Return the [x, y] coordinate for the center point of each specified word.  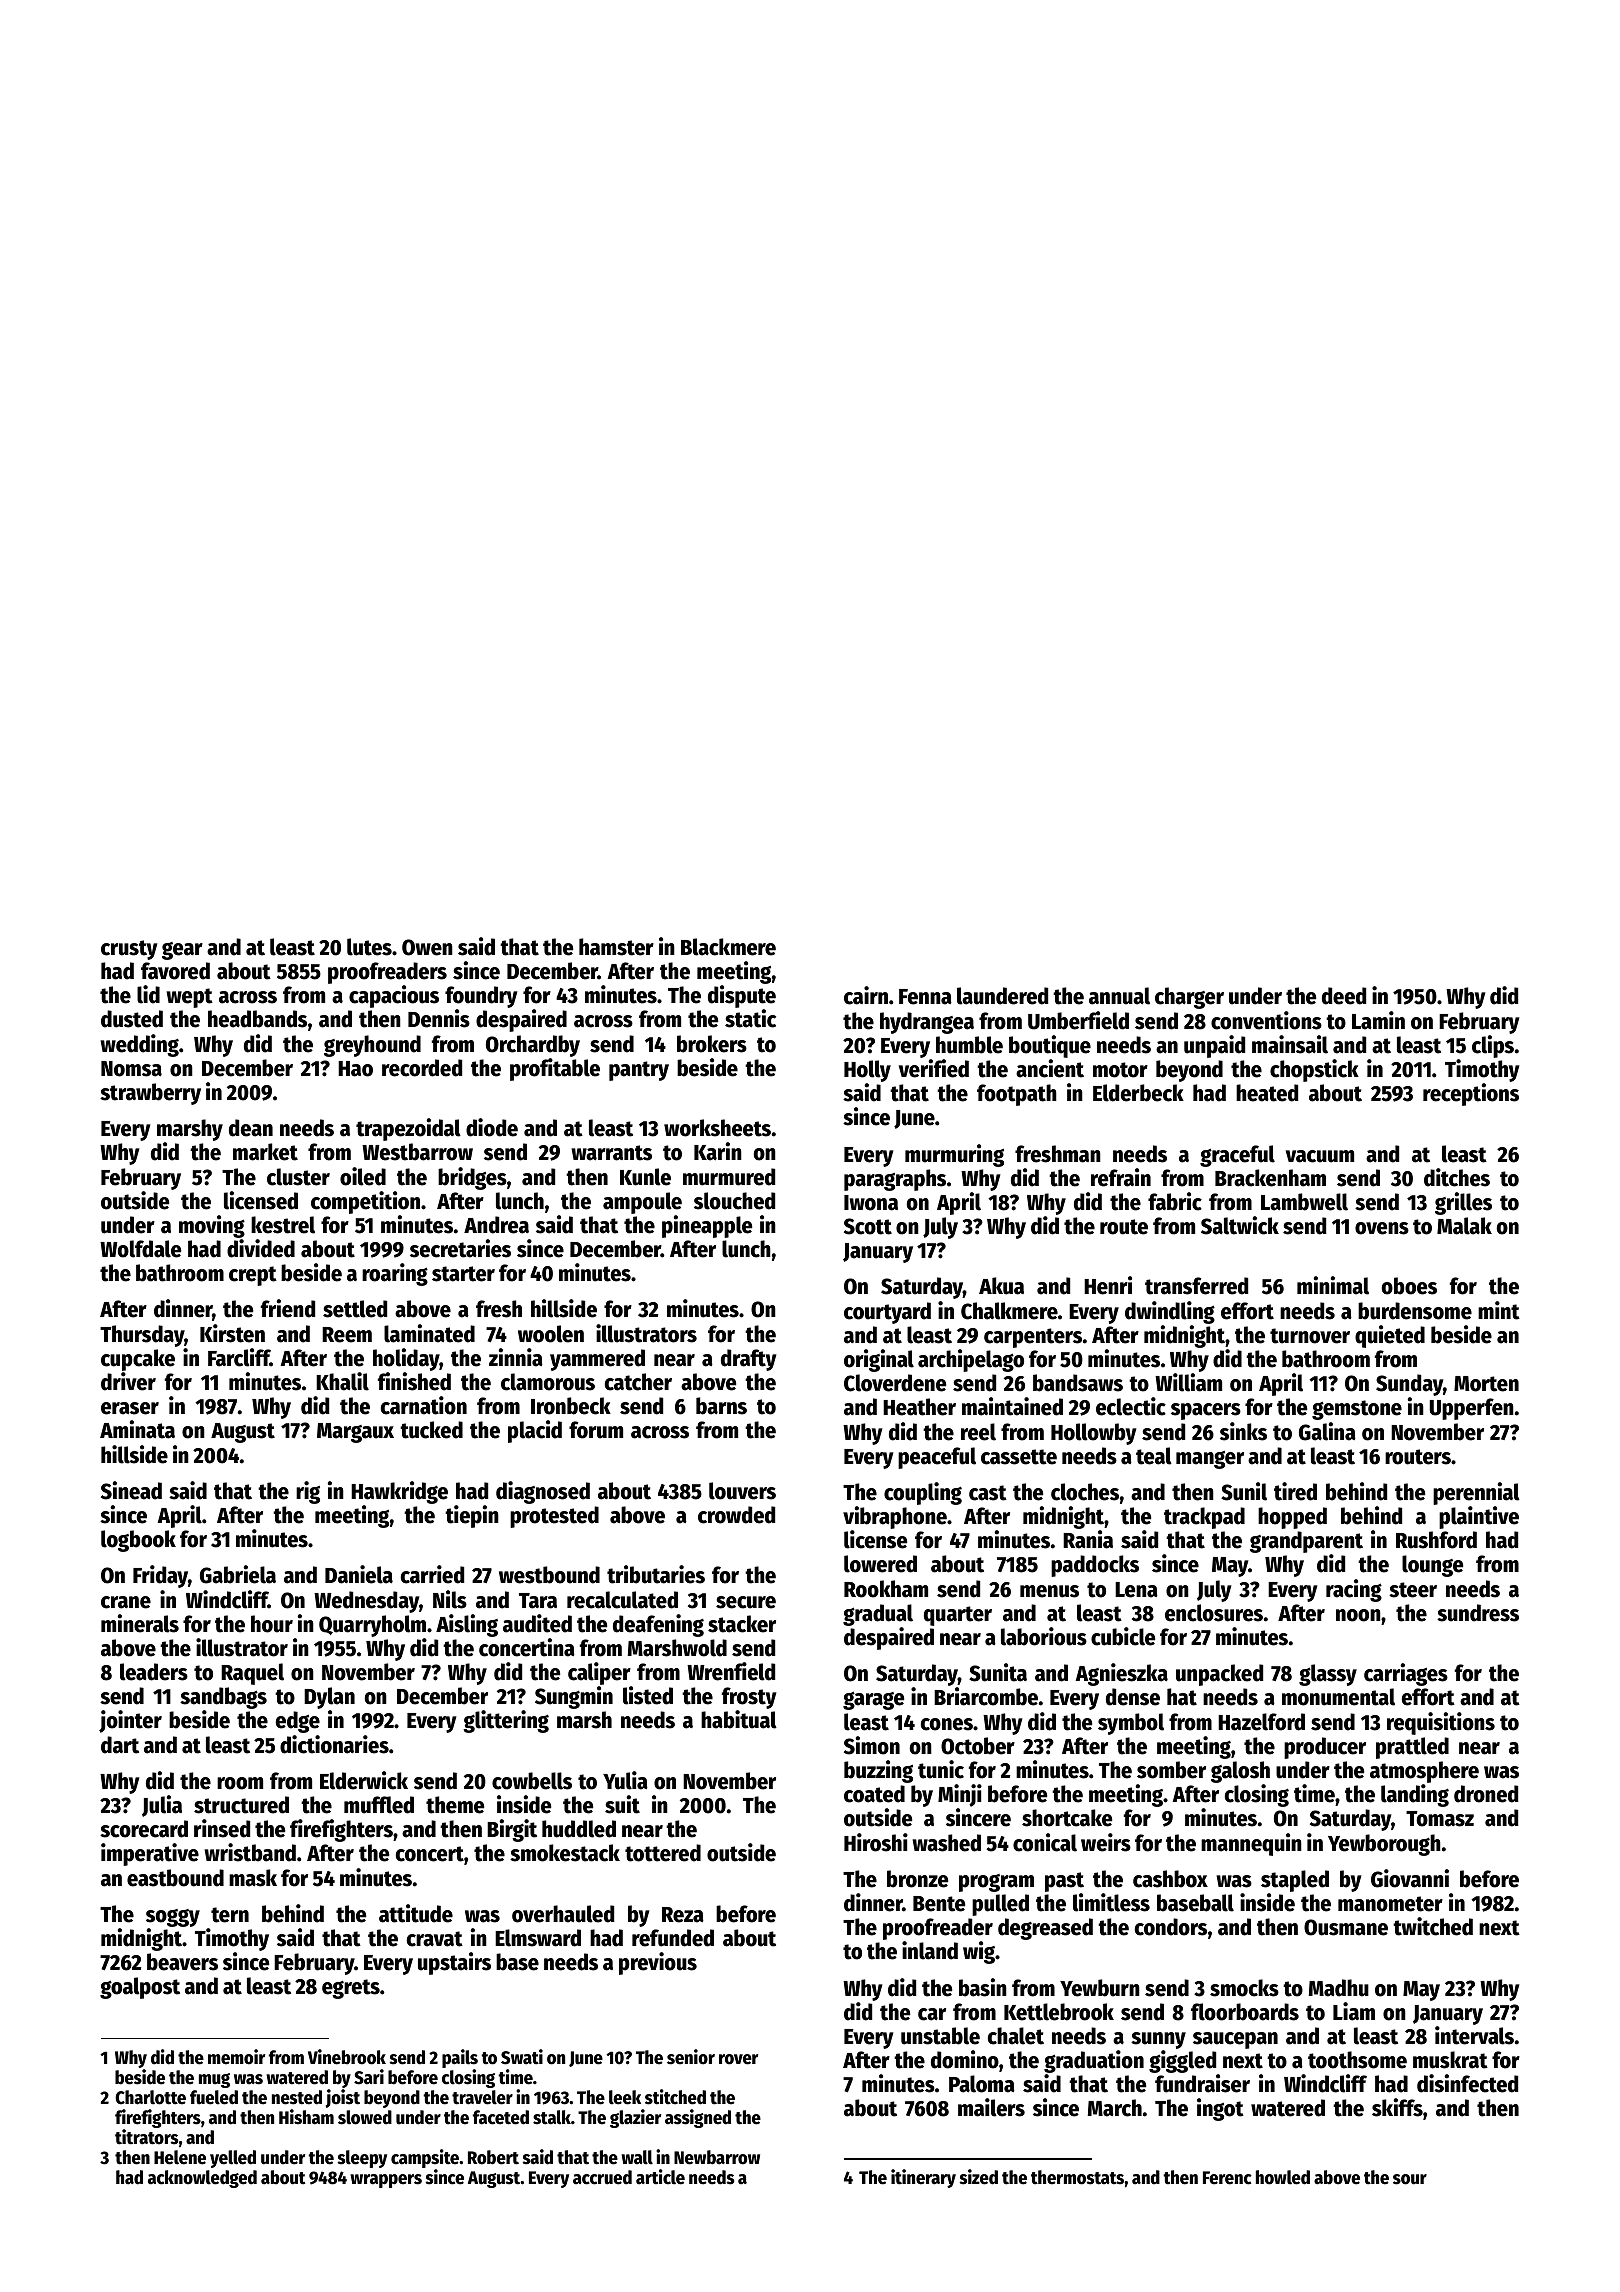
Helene [180, 2157]
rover [738, 2059]
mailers [991, 2107]
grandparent [1306, 1542]
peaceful [937, 1458]
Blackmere [728, 947]
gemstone [1357, 1410]
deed [1344, 996]
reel [978, 1432]
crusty [129, 950]
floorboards [1245, 2012]
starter [463, 1274]
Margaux [355, 1433]
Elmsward [538, 1938]
